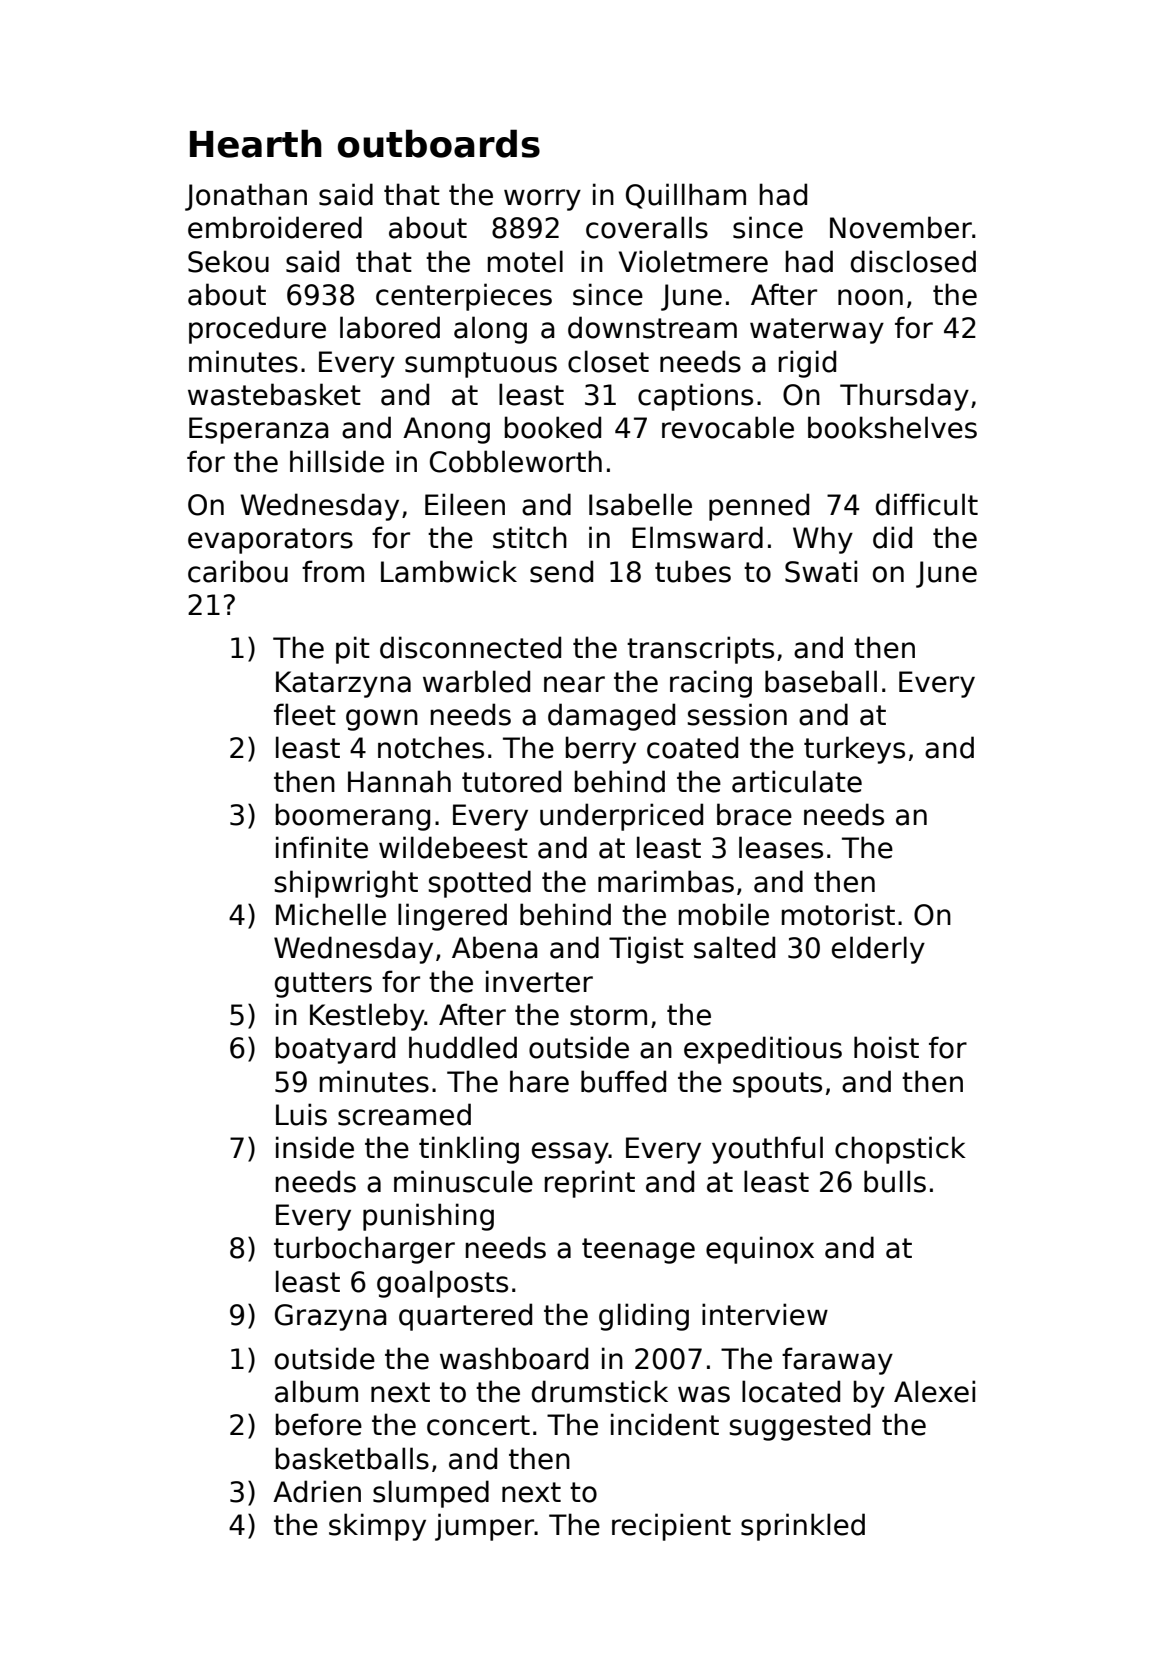 The height and width of the screenshot is (1654, 1165). I want to click on Quillham, so click(686, 196).
